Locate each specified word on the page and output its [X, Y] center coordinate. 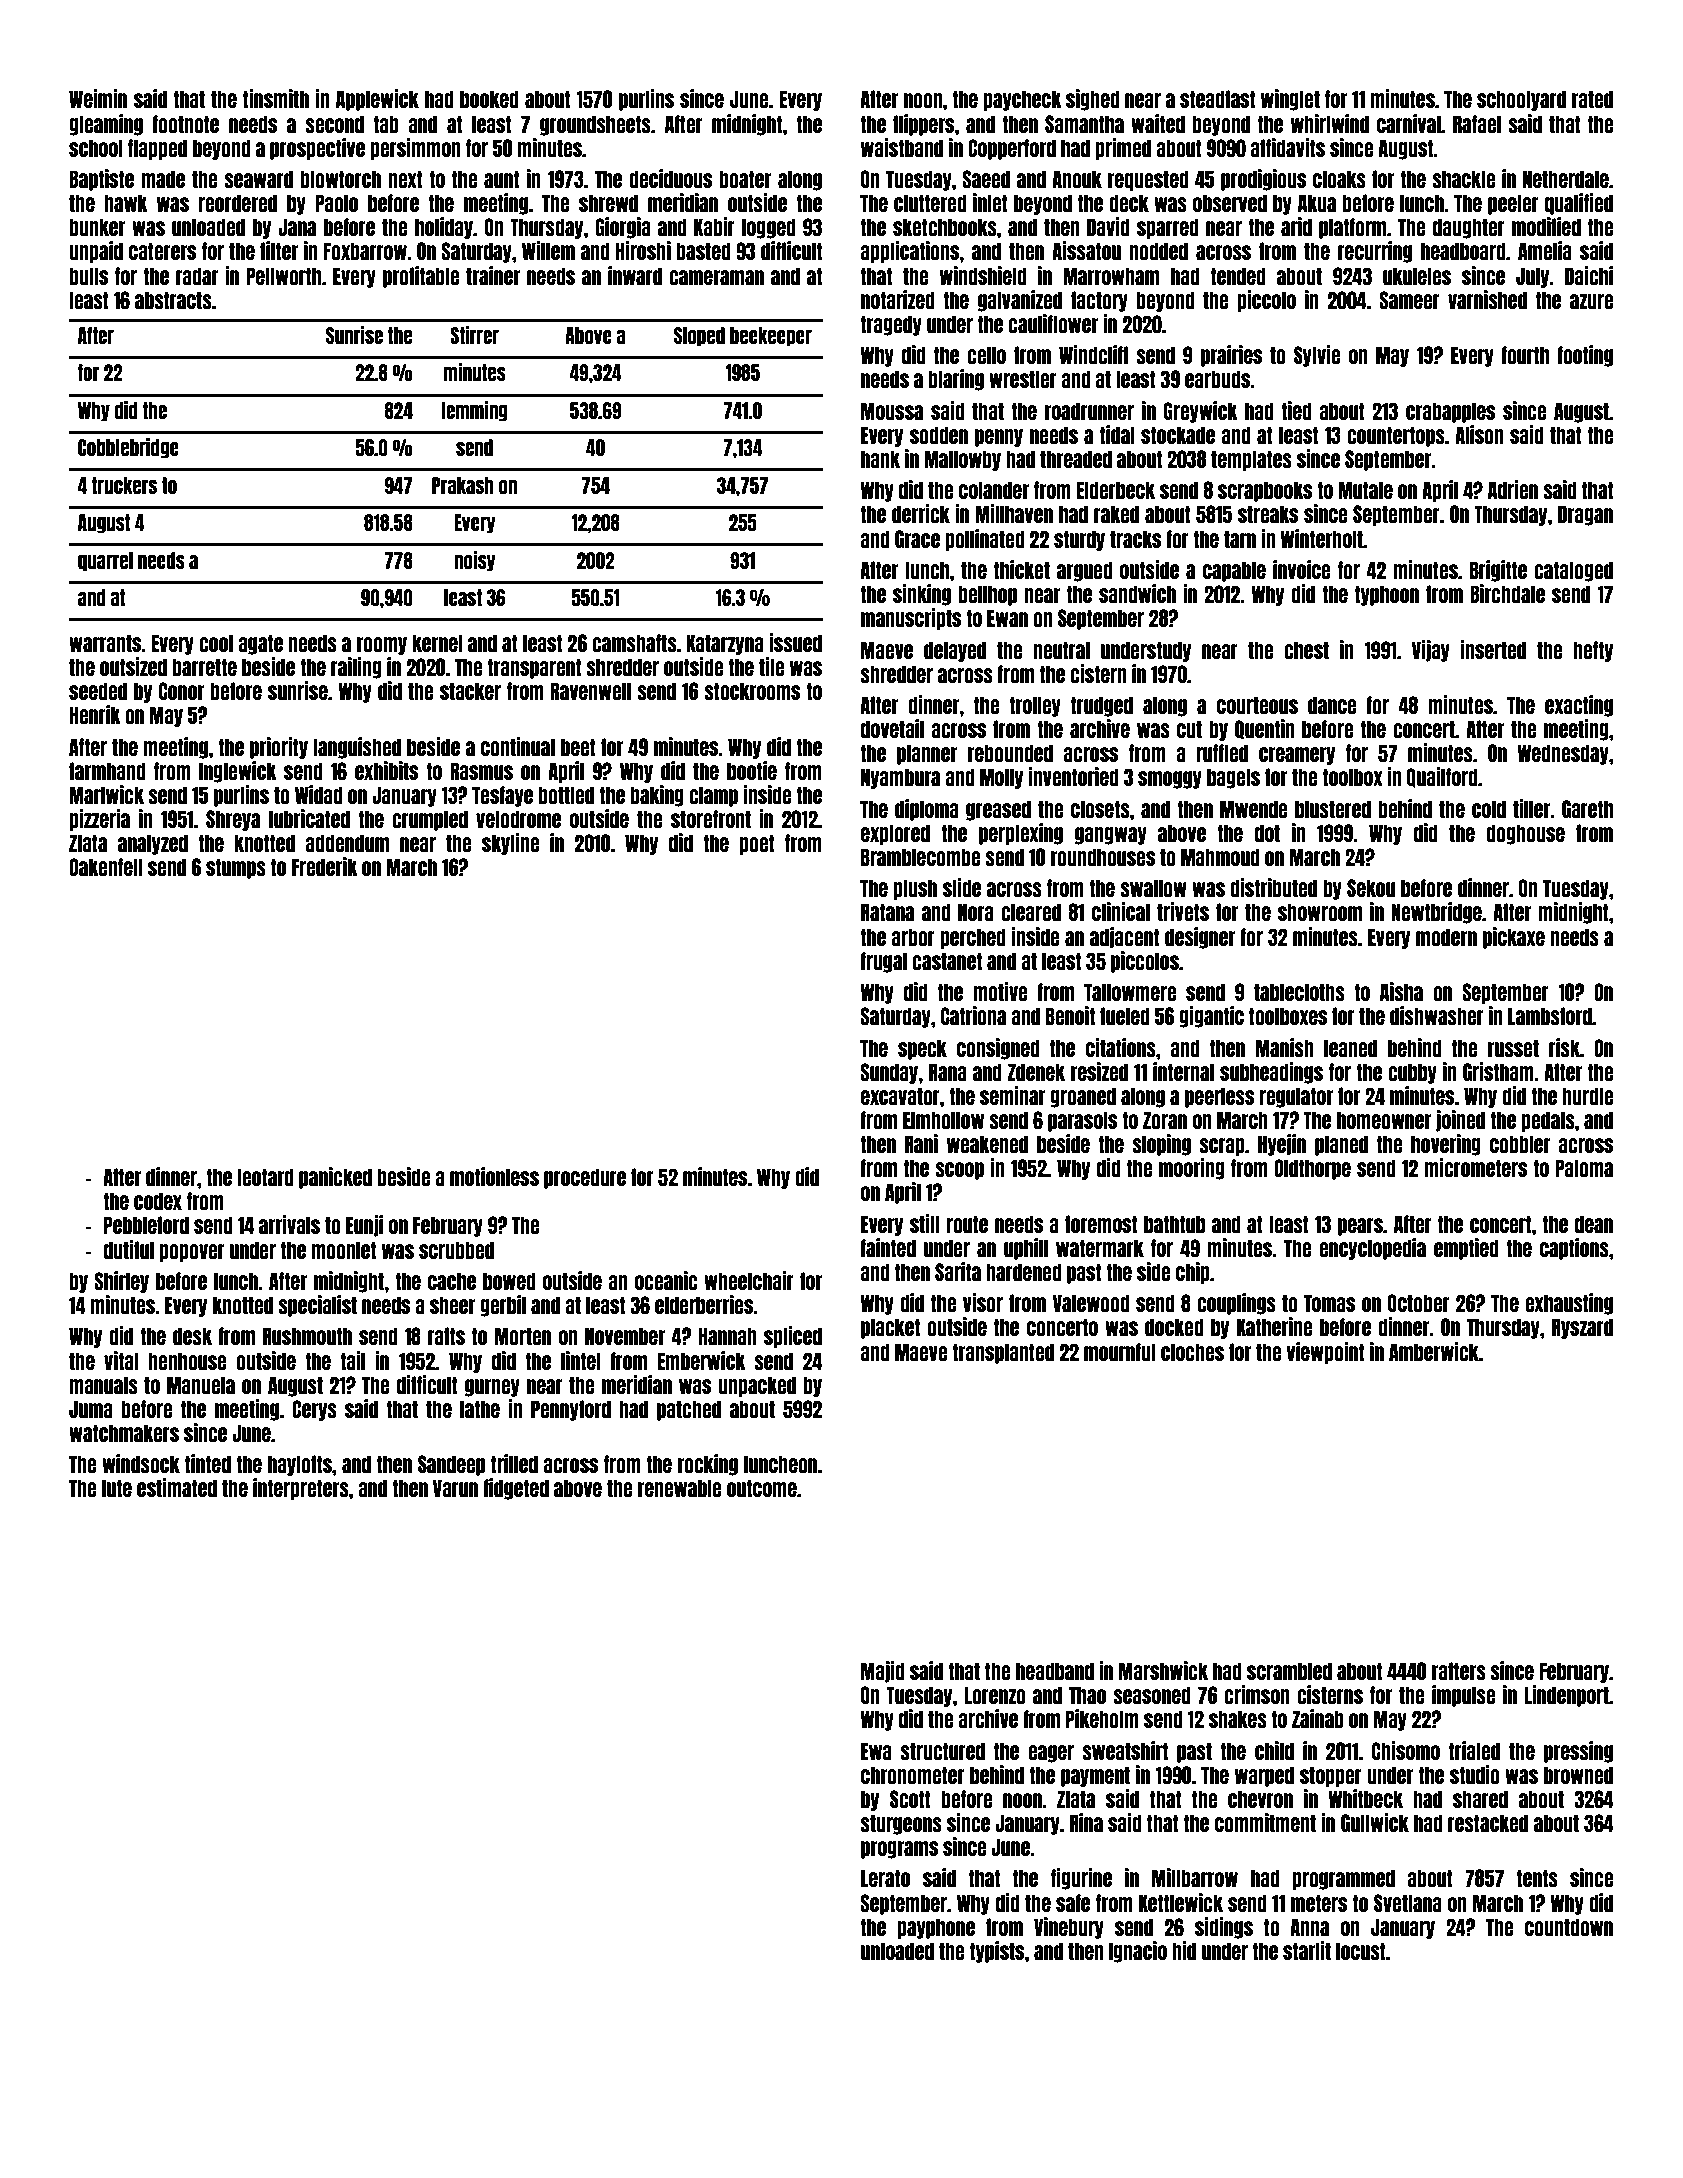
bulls [88, 276]
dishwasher [1437, 1015]
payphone [936, 1928]
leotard [265, 1177]
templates [1251, 460]
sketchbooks [945, 227]
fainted [888, 1247]
